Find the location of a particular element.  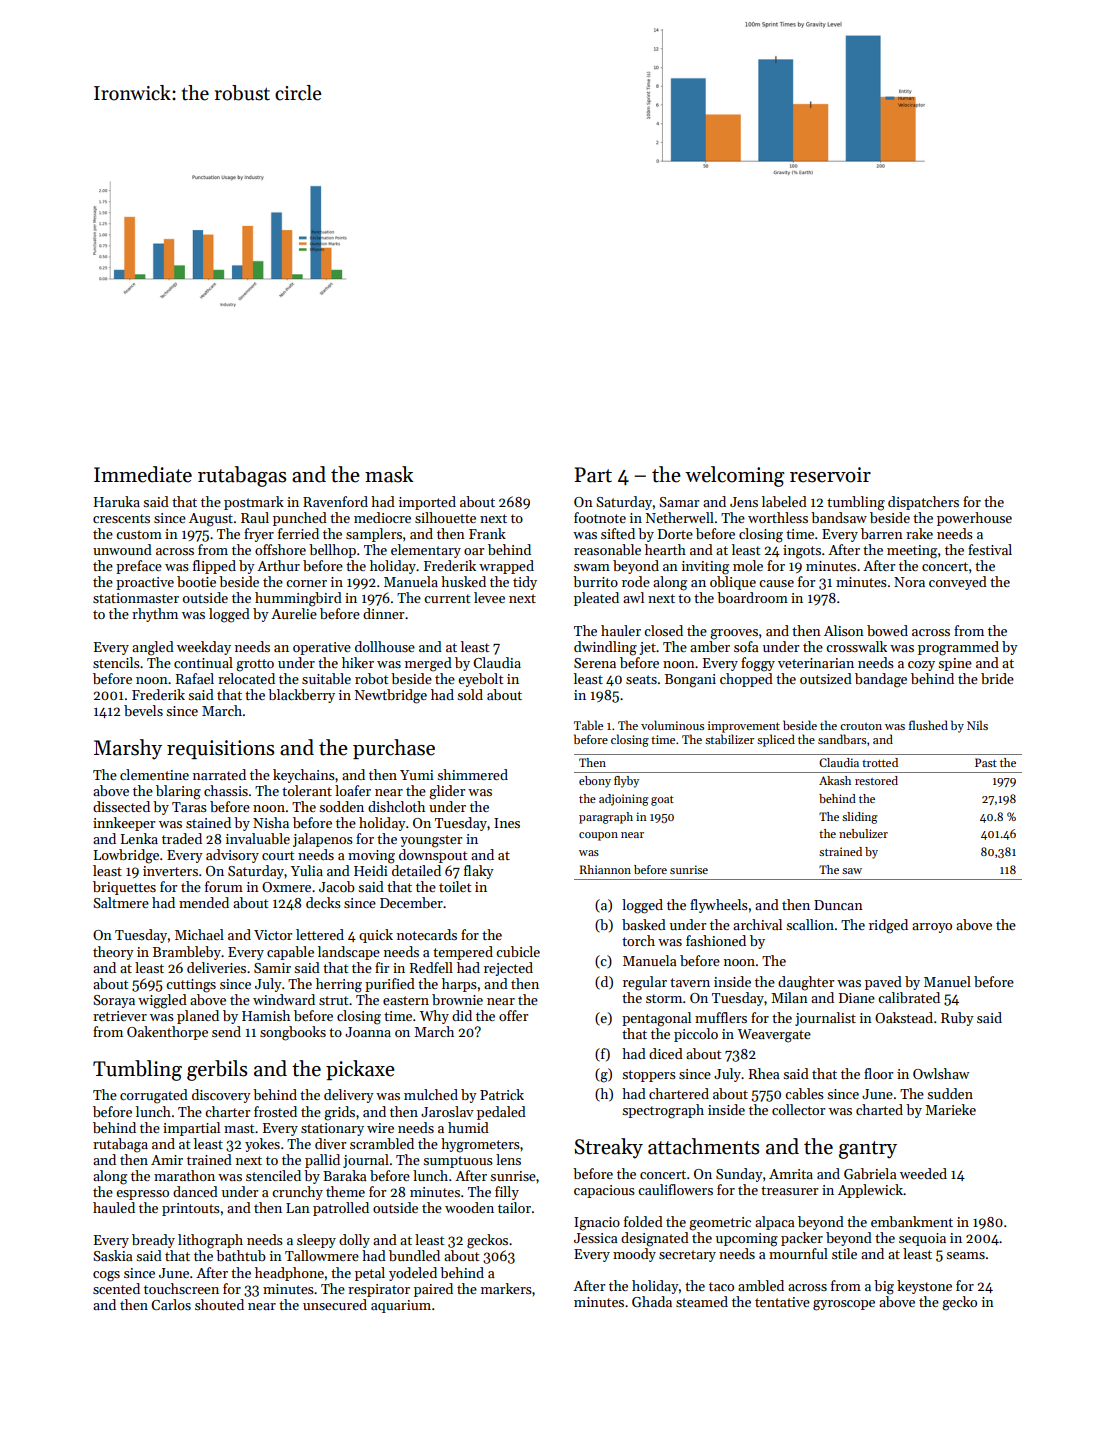

Past is located at coordinates (986, 762).
